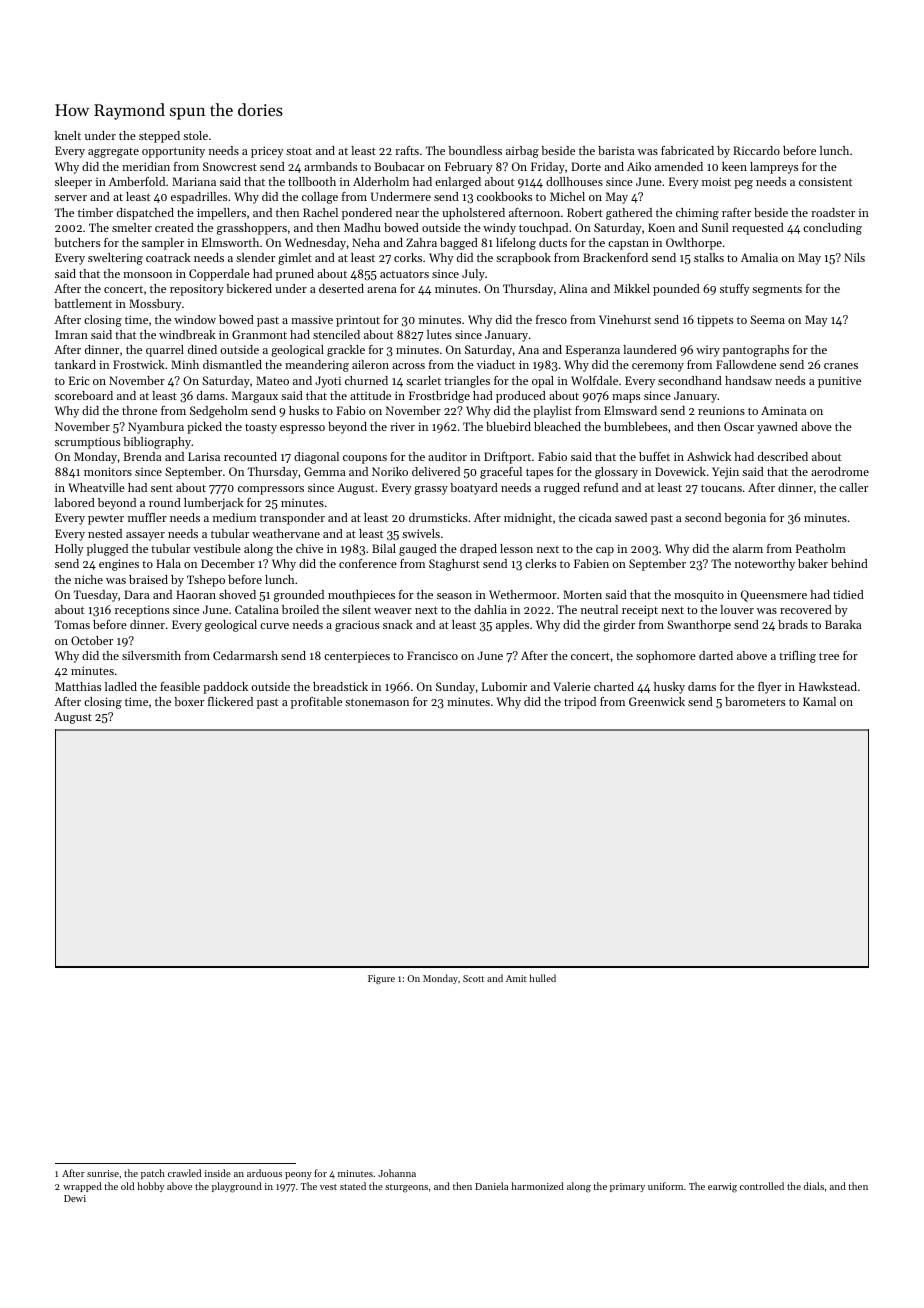 This image has height=1308, width=924. Describe the element at coordinates (819, 701) in the image. I see `Kamal` at that location.
